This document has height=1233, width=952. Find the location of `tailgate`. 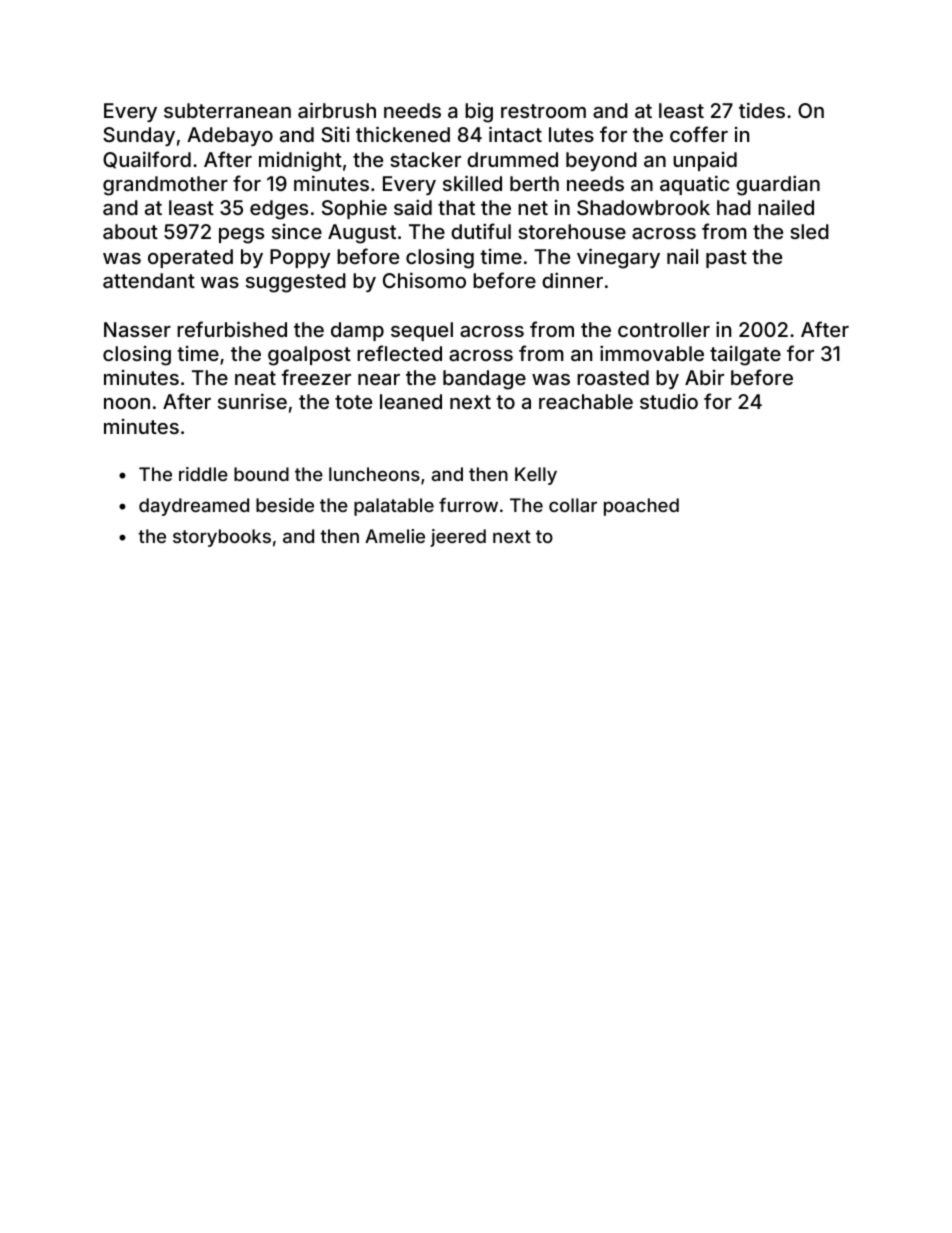

tailgate is located at coordinates (745, 356).
